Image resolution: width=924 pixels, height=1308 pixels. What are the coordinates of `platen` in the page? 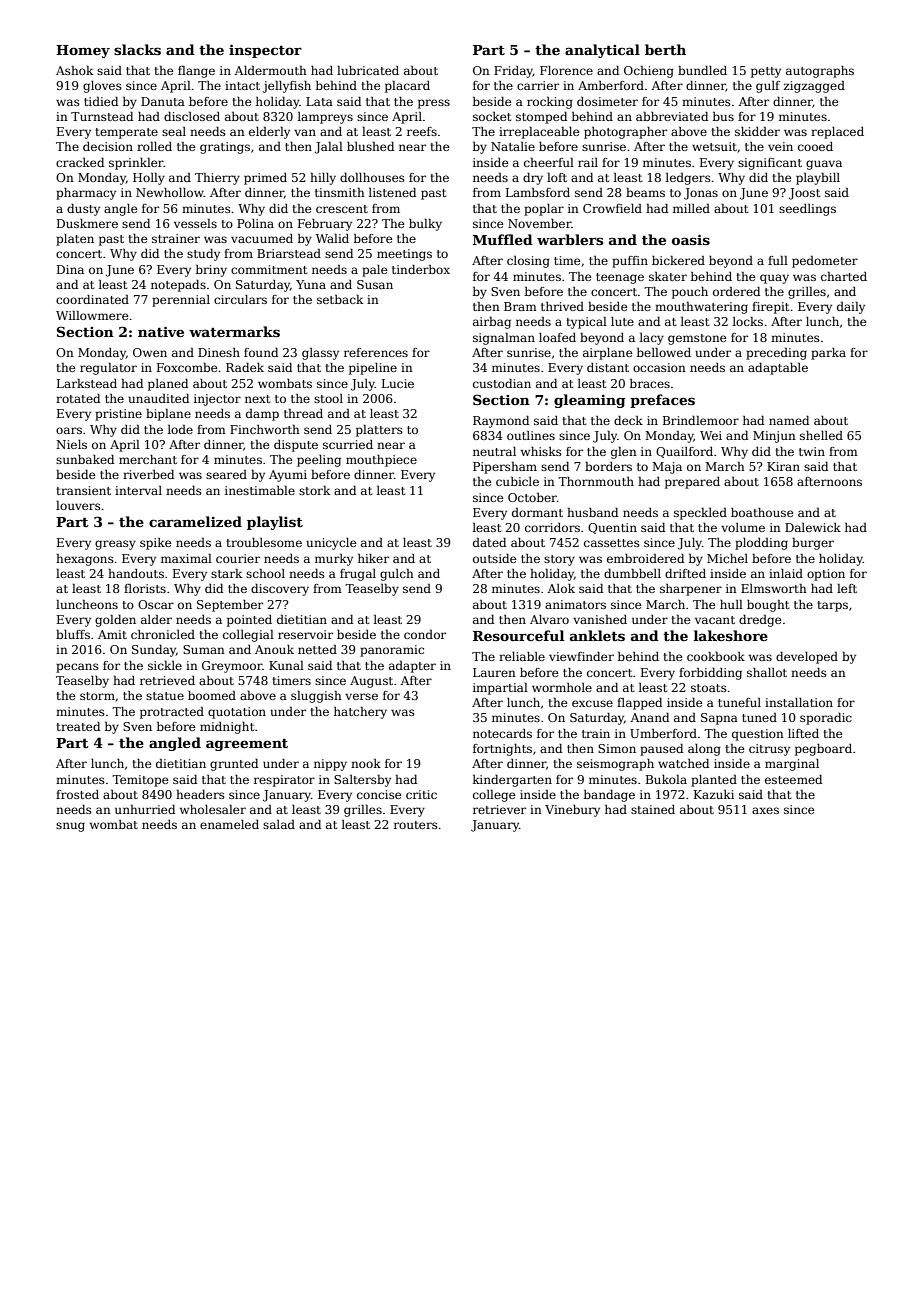 It's located at (75, 240).
